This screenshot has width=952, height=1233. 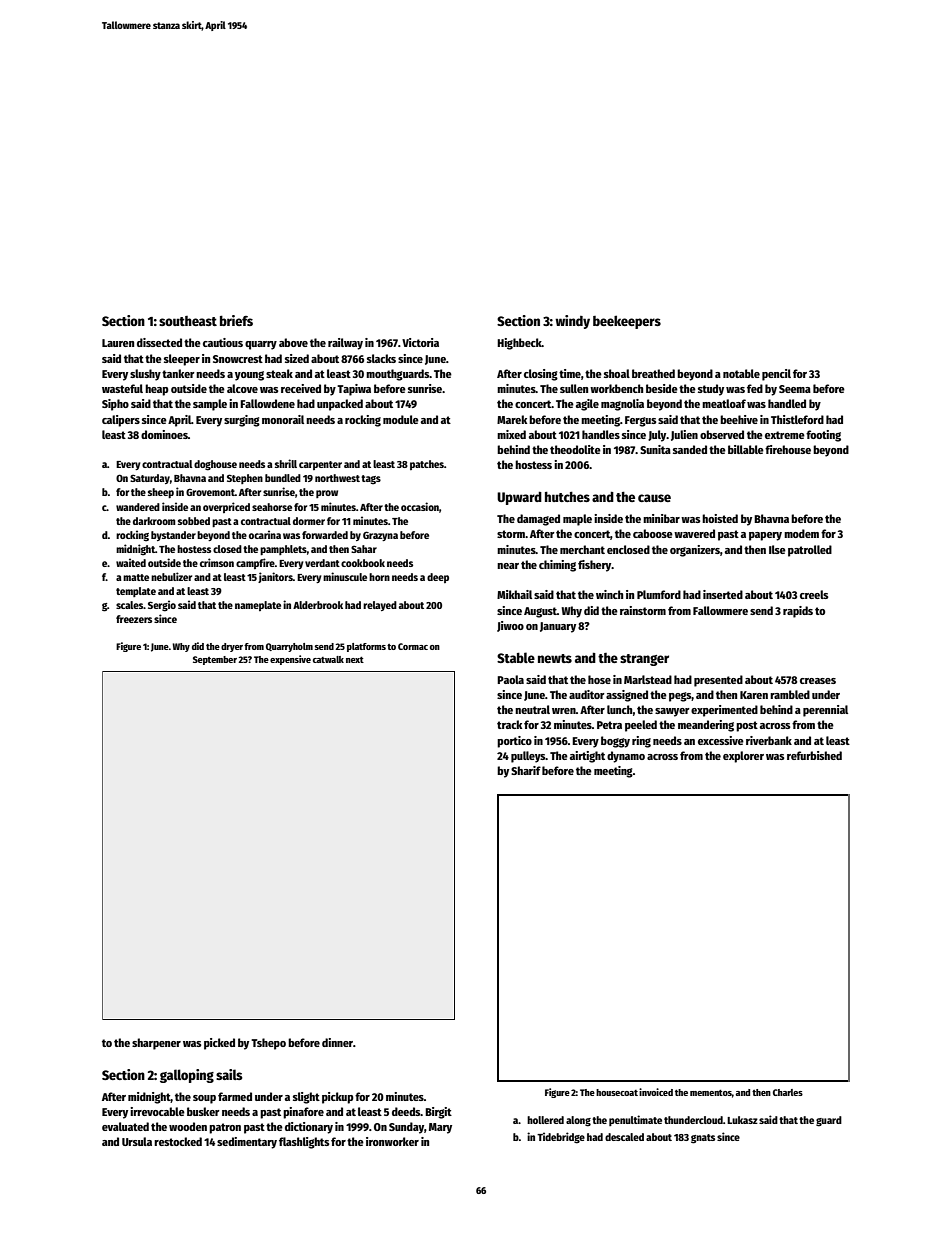 I want to click on galloping, so click(x=187, y=1076).
